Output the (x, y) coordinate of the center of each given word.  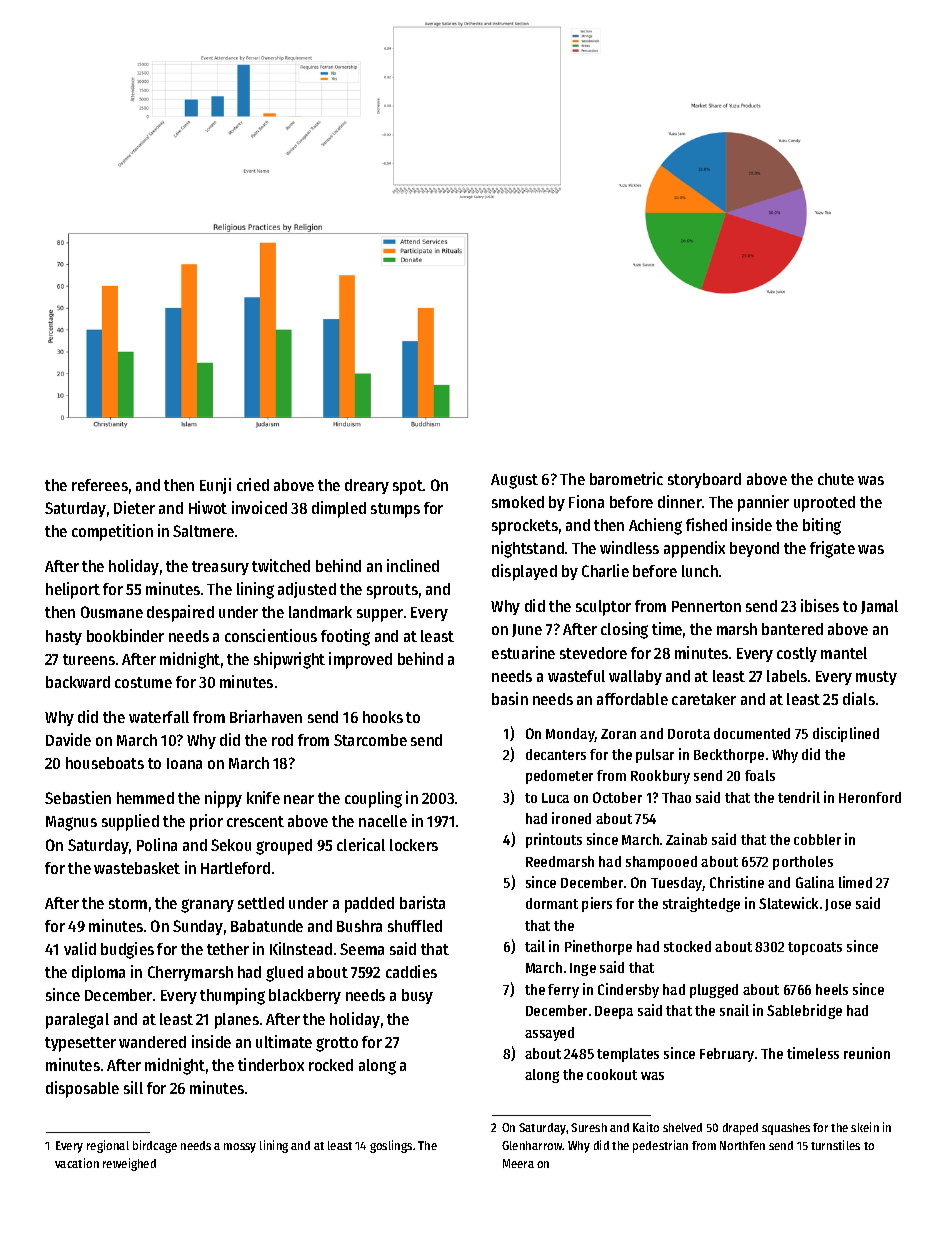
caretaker (704, 699)
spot (408, 487)
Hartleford (235, 868)
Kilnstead (301, 948)
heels (832, 989)
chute (836, 479)
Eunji (215, 486)
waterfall (159, 717)
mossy (240, 1148)
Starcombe (370, 740)
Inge (583, 969)
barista (422, 902)
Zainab (686, 839)
